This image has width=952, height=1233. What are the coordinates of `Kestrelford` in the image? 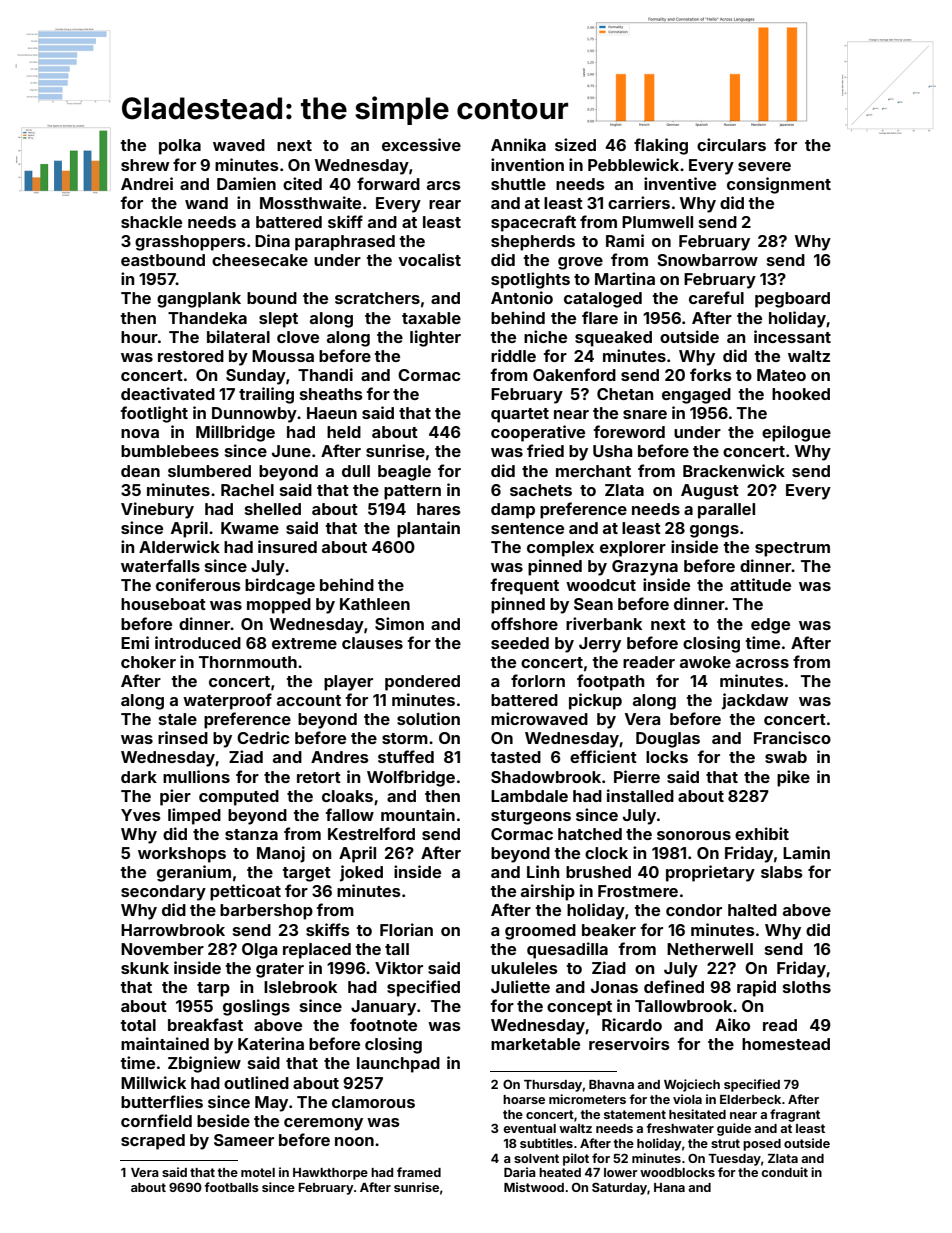 It's located at (371, 833).
